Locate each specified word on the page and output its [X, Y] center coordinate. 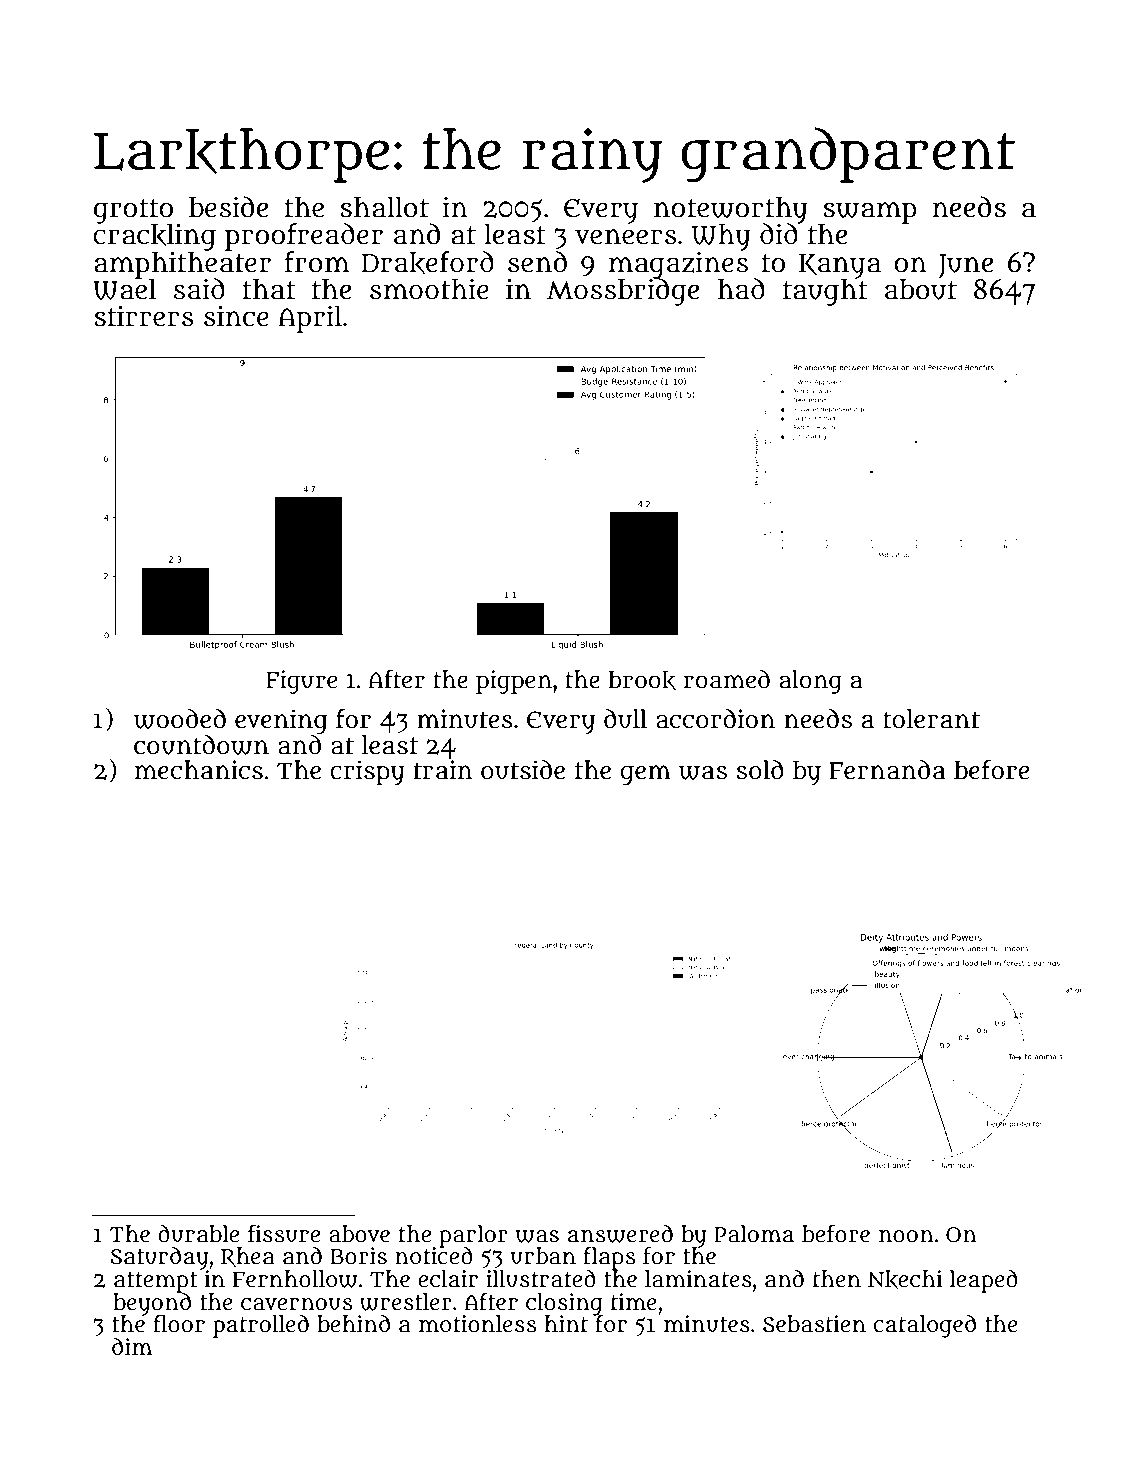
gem [645, 775]
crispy [367, 772]
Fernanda [887, 770]
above [359, 1234]
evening [281, 721]
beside [228, 207]
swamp [869, 213]
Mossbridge [623, 292]
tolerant [931, 719]
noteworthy [731, 209]
